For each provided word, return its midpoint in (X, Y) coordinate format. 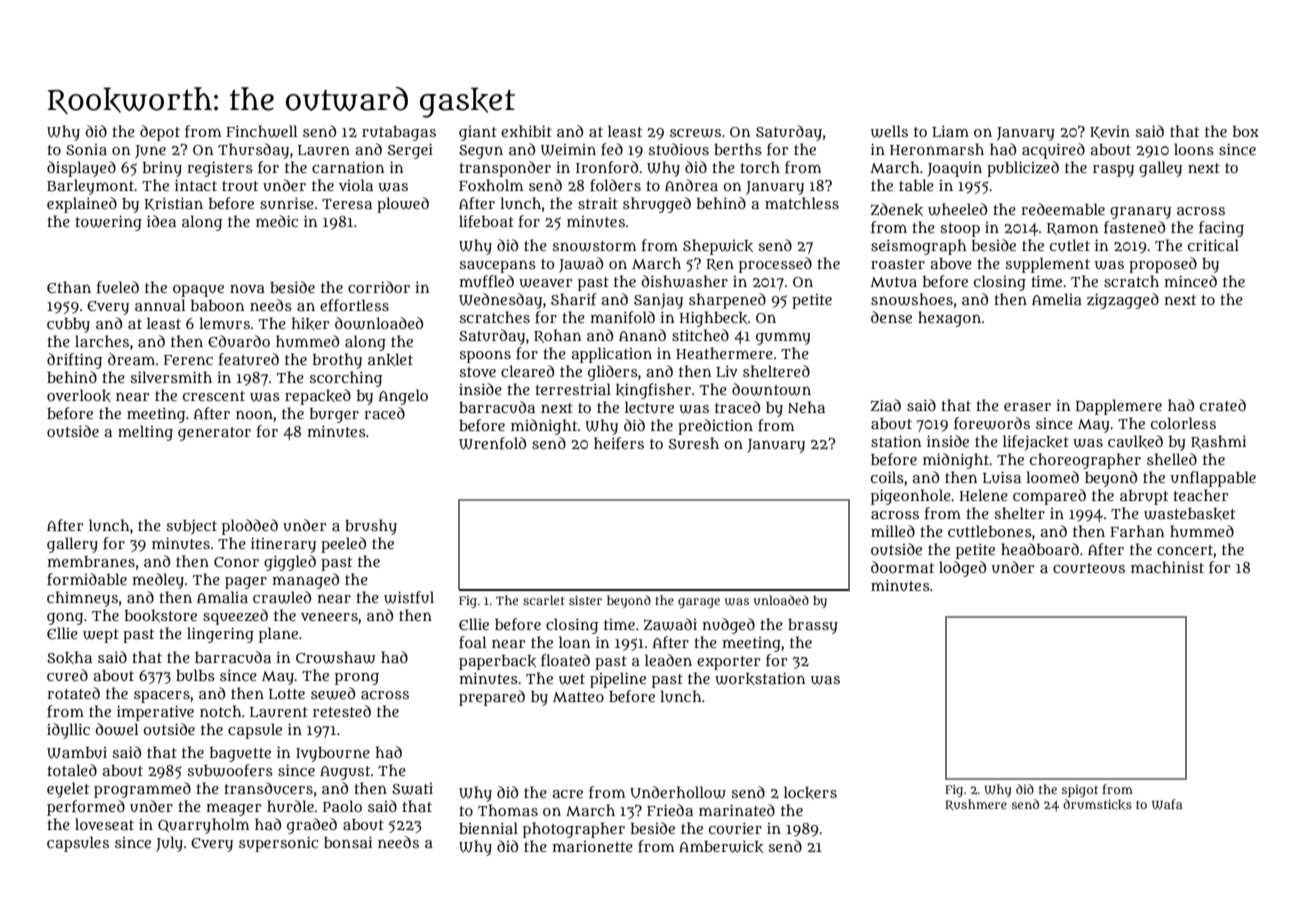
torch (760, 167)
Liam (950, 131)
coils (887, 477)
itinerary (283, 545)
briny (162, 169)
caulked (1135, 441)
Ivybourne (333, 754)
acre (567, 794)
